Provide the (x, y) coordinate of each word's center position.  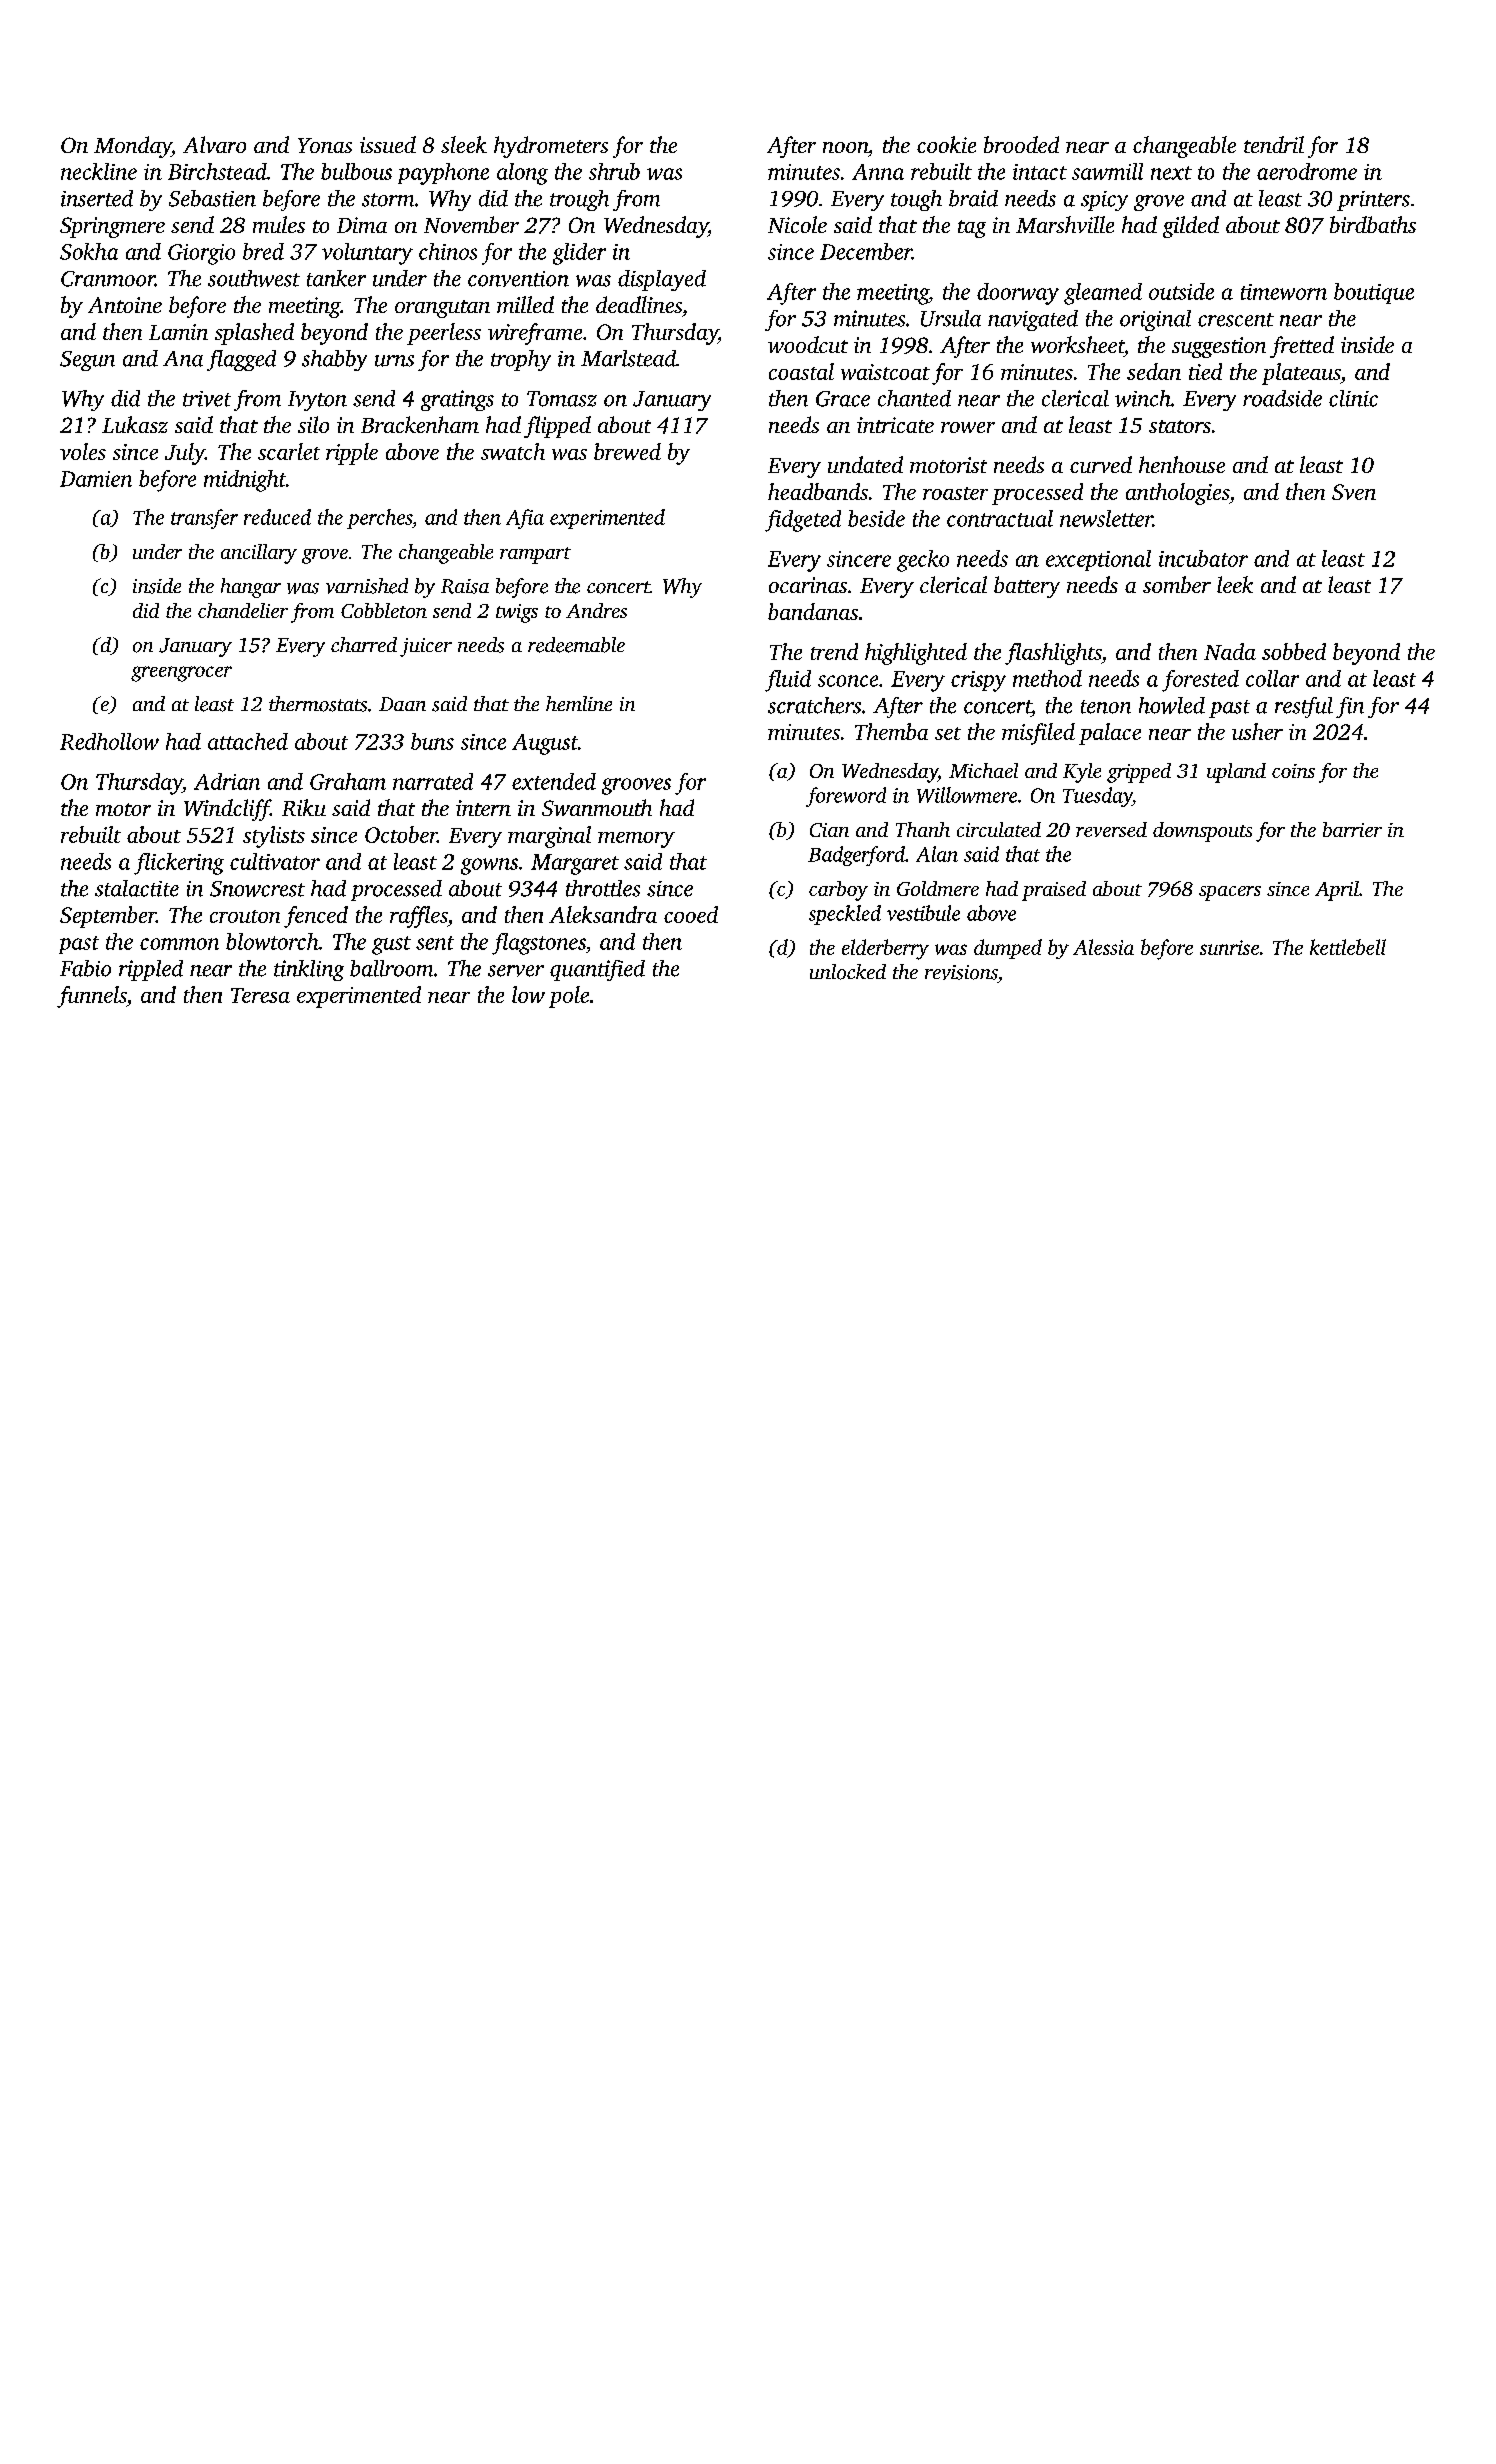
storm (388, 200)
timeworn (1284, 292)
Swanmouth (597, 807)
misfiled (1038, 734)
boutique (1374, 293)
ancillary (259, 554)
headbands (818, 491)
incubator (1203, 558)
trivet (207, 399)
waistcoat (885, 372)
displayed (662, 280)
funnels (92, 997)
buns (432, 741)
